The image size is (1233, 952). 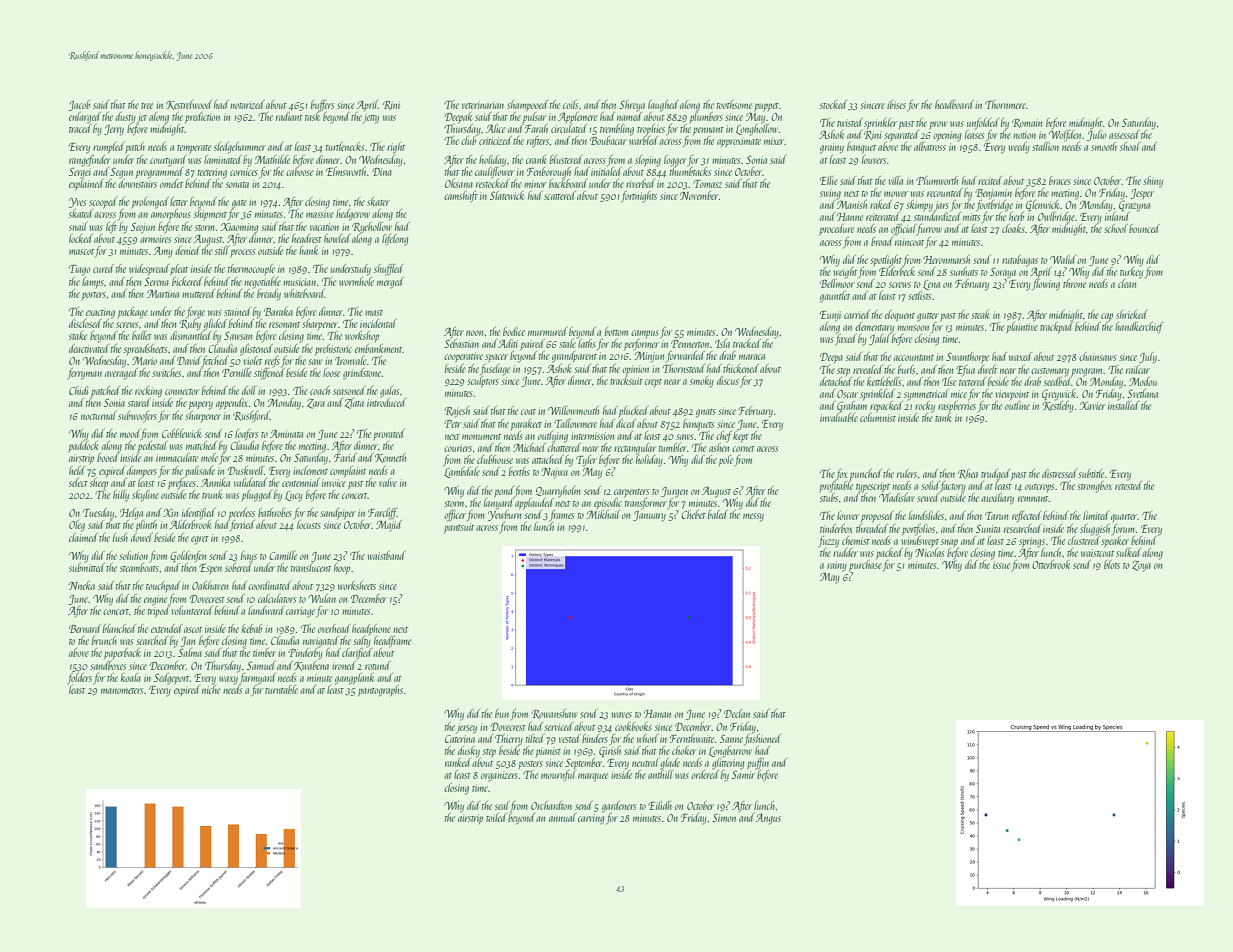 I want to click on smooth, so click(x=1104, y=146).
